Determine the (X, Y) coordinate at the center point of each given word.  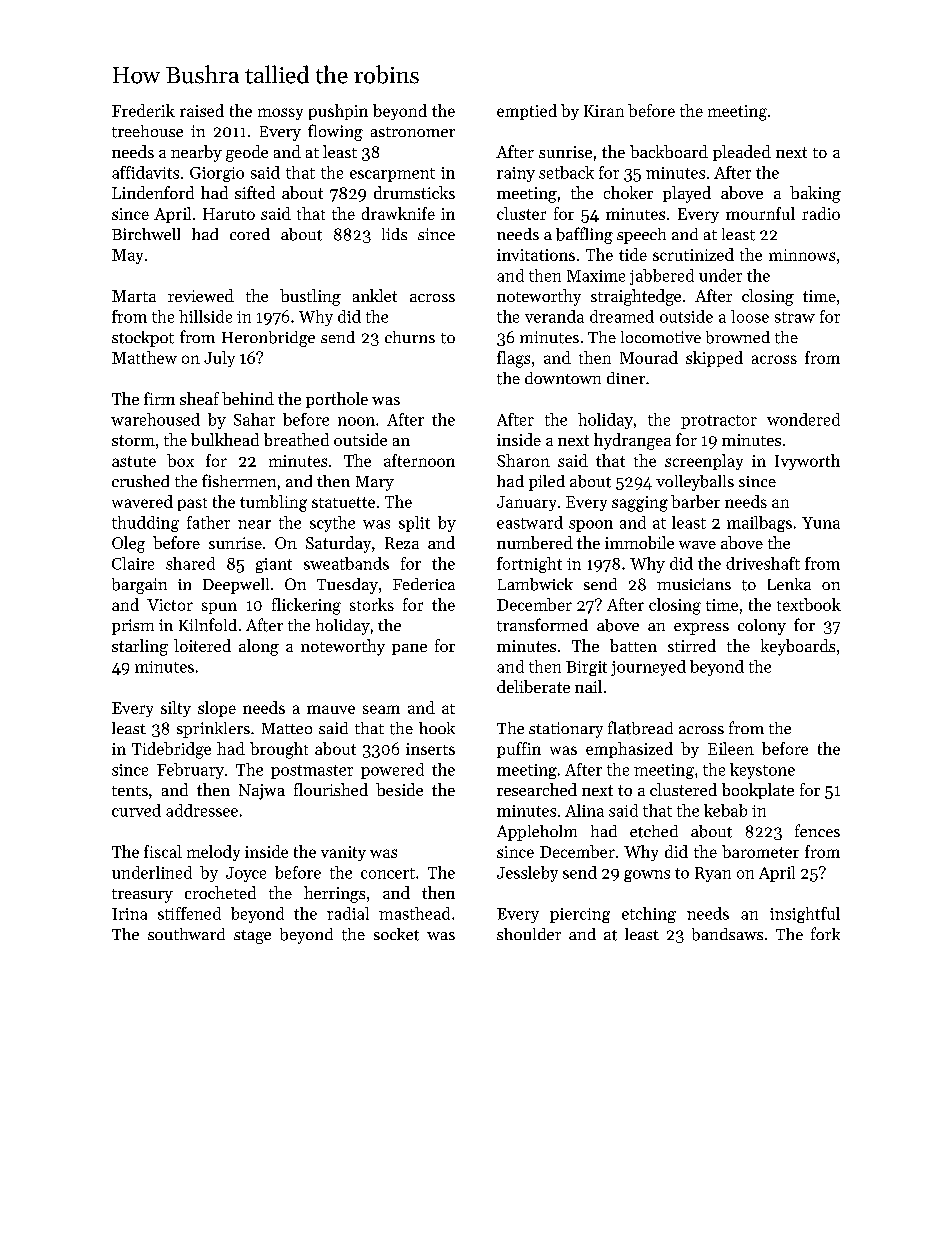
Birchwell (146, 234)
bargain (139, 586)
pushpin (338, 112)
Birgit (586, 668)
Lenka (789, 584)
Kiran (604, 111)
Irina (129, 914)
